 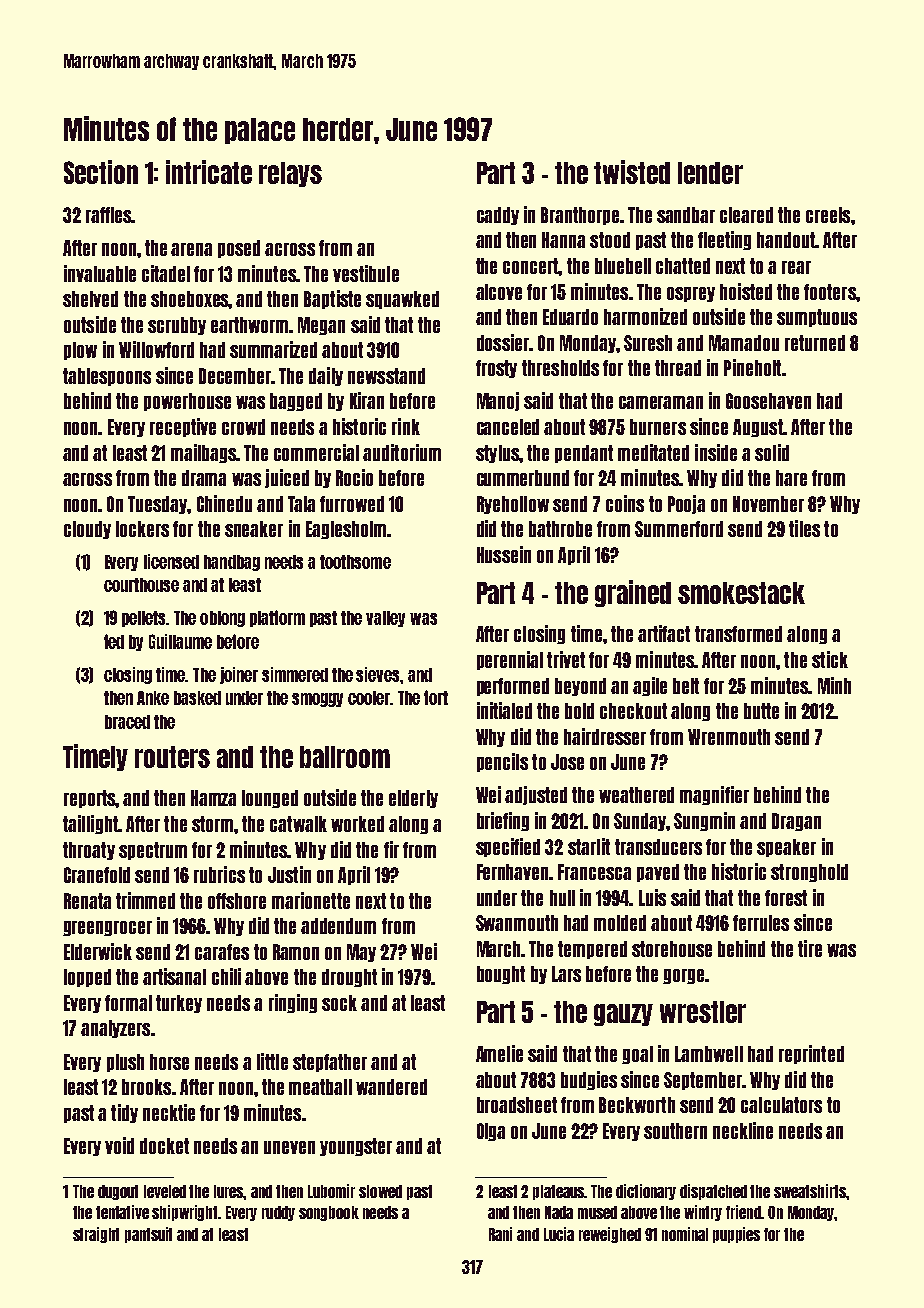 What do you see at coordinates (648, 343) in the screenshot?
I see `Suresh` at bounding box center [648, 343].
